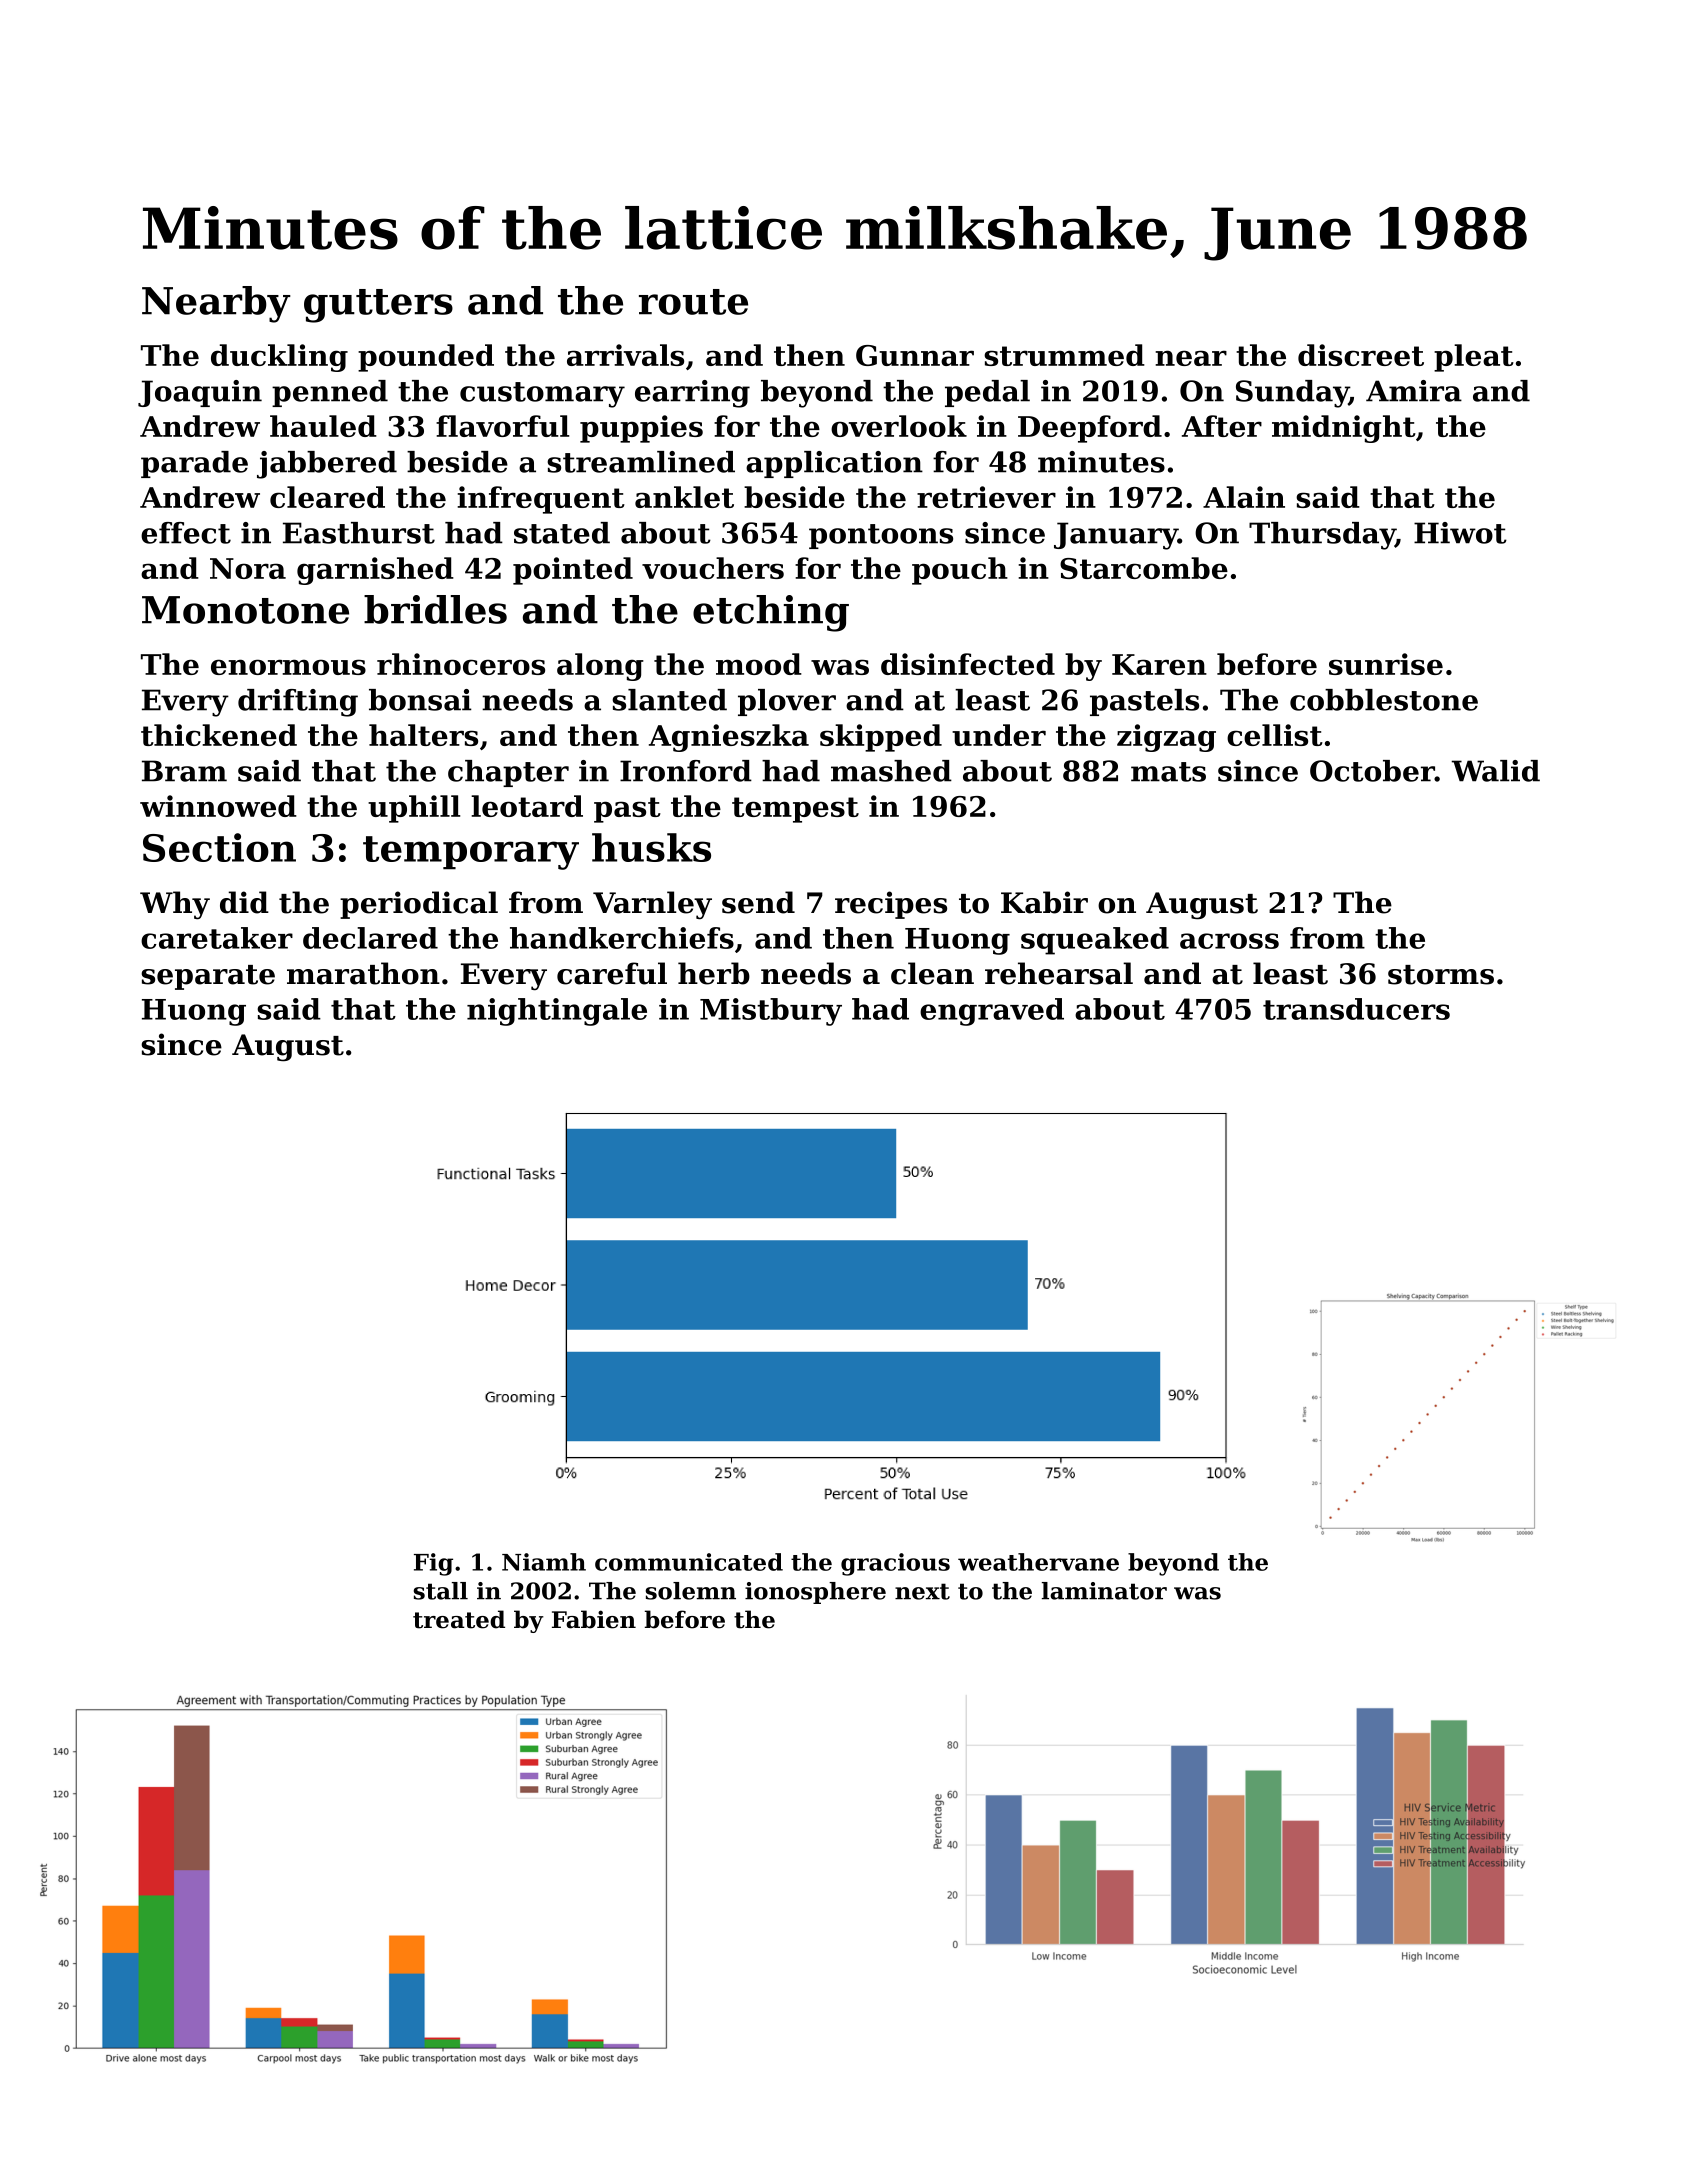 This image has height=2178, width=1683. I want to click on storms, so click(1441, 975).
